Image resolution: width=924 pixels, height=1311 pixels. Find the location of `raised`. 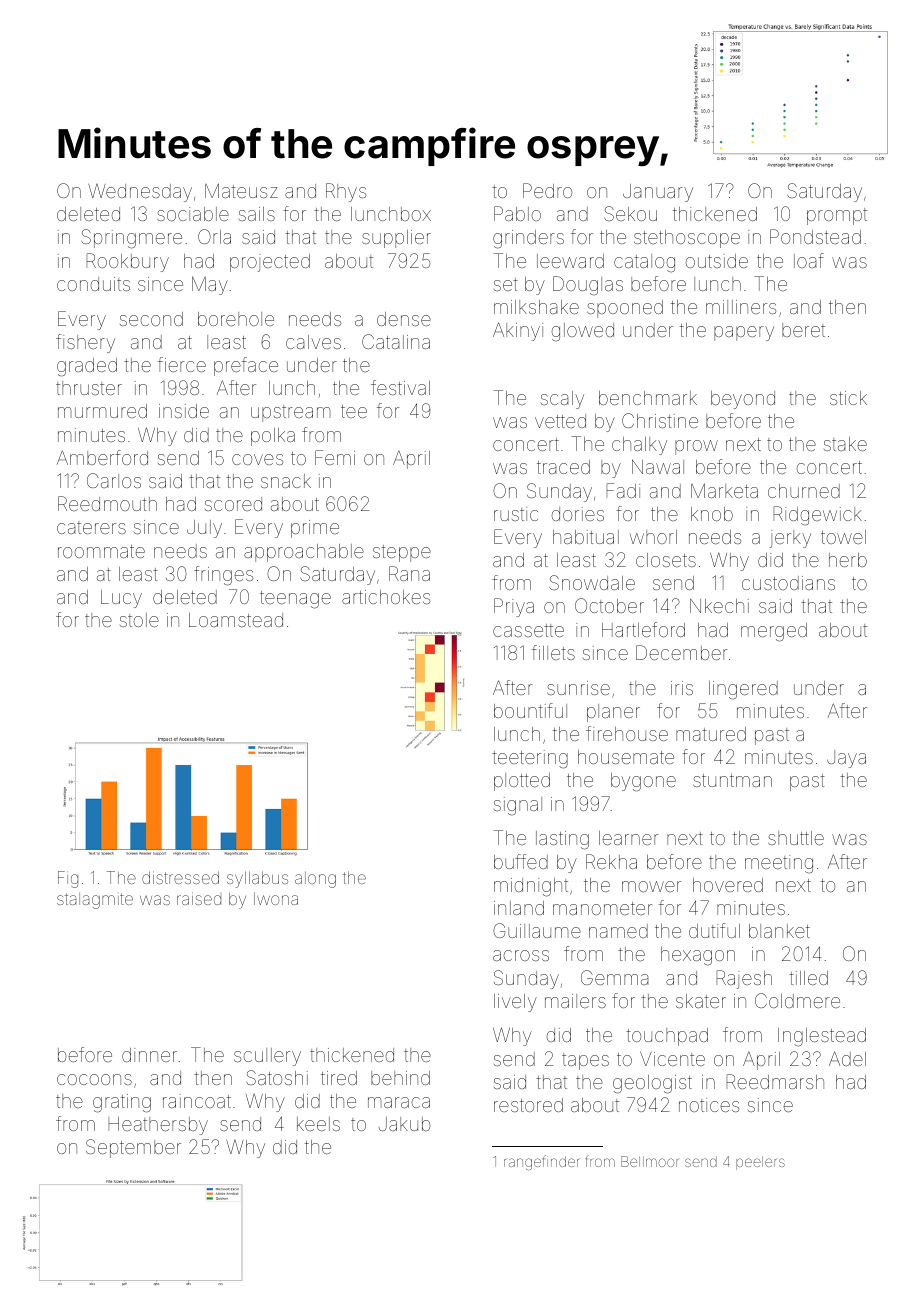

raised is located at coordinates (199, 898).
